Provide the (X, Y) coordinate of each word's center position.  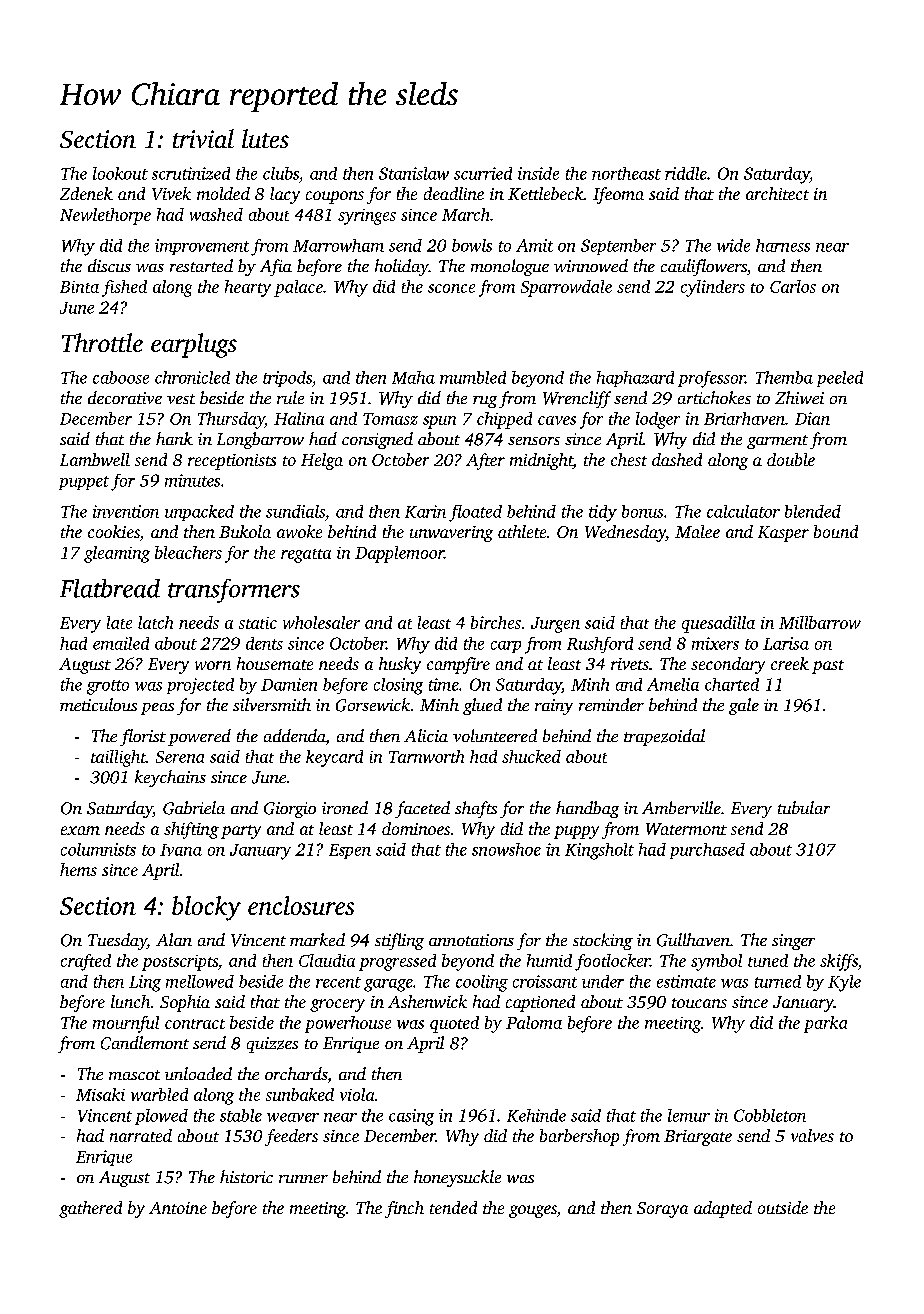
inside (538, 173)
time (444, 684)
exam (80, 830)
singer (793, 942)
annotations (471, 940)
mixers (715, 643)
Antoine (178, 1208)
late (119, 622)
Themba (784, 377)
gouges (533, 1211)
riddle (686, 173)
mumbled (473, 377)
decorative (125, 397)
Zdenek (86, 193)
